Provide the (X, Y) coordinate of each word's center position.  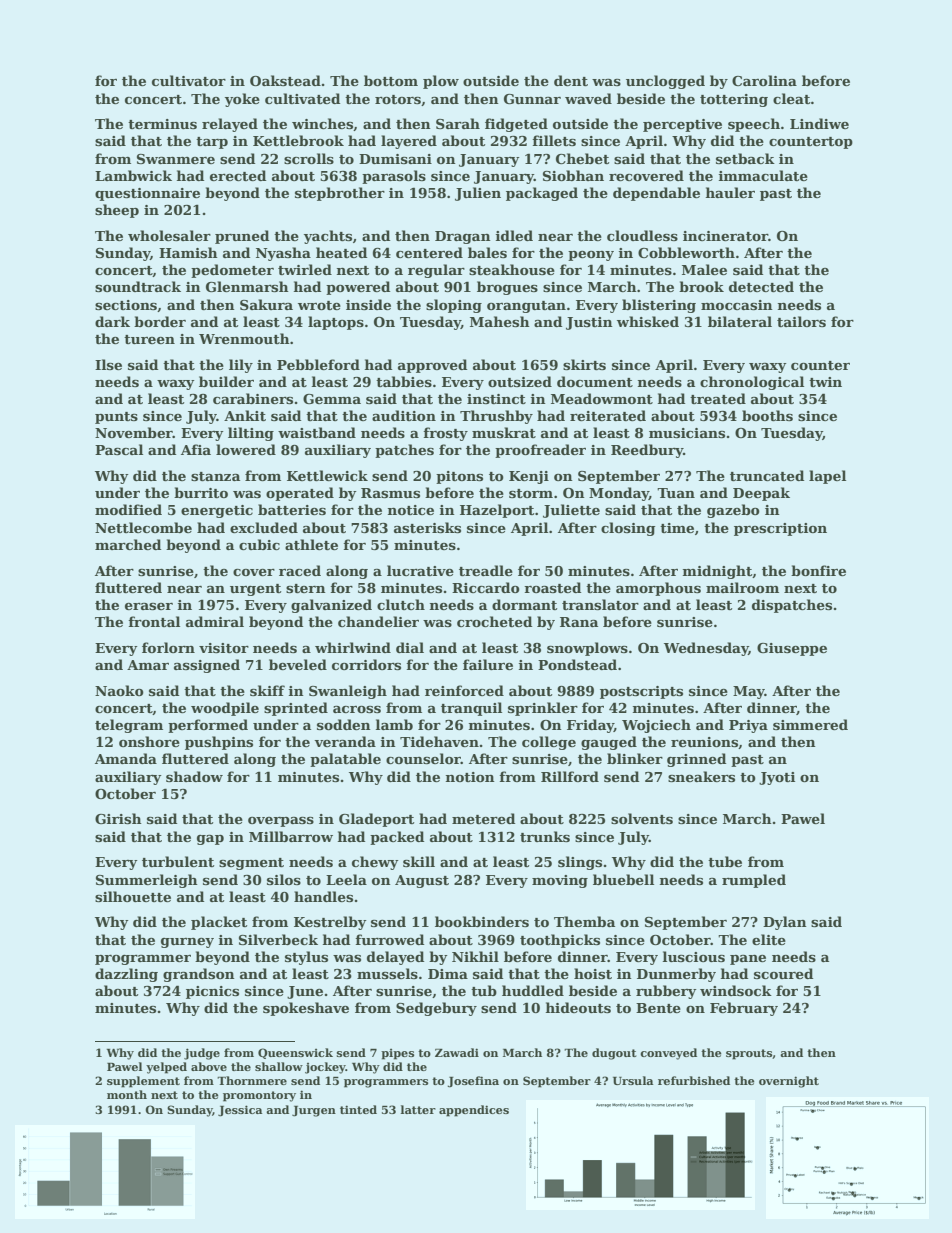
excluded (264, 527)
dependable (656, 194)
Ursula (633, 1080)
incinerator (725, 236)
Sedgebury (436, 1009)
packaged (542, 194)
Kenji (529, 477)
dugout (614, 1054)
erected (238, 175)
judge (202, 1054)
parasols (394, 177)
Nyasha (283, 254)
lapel (827, 477)
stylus (306, 958)
